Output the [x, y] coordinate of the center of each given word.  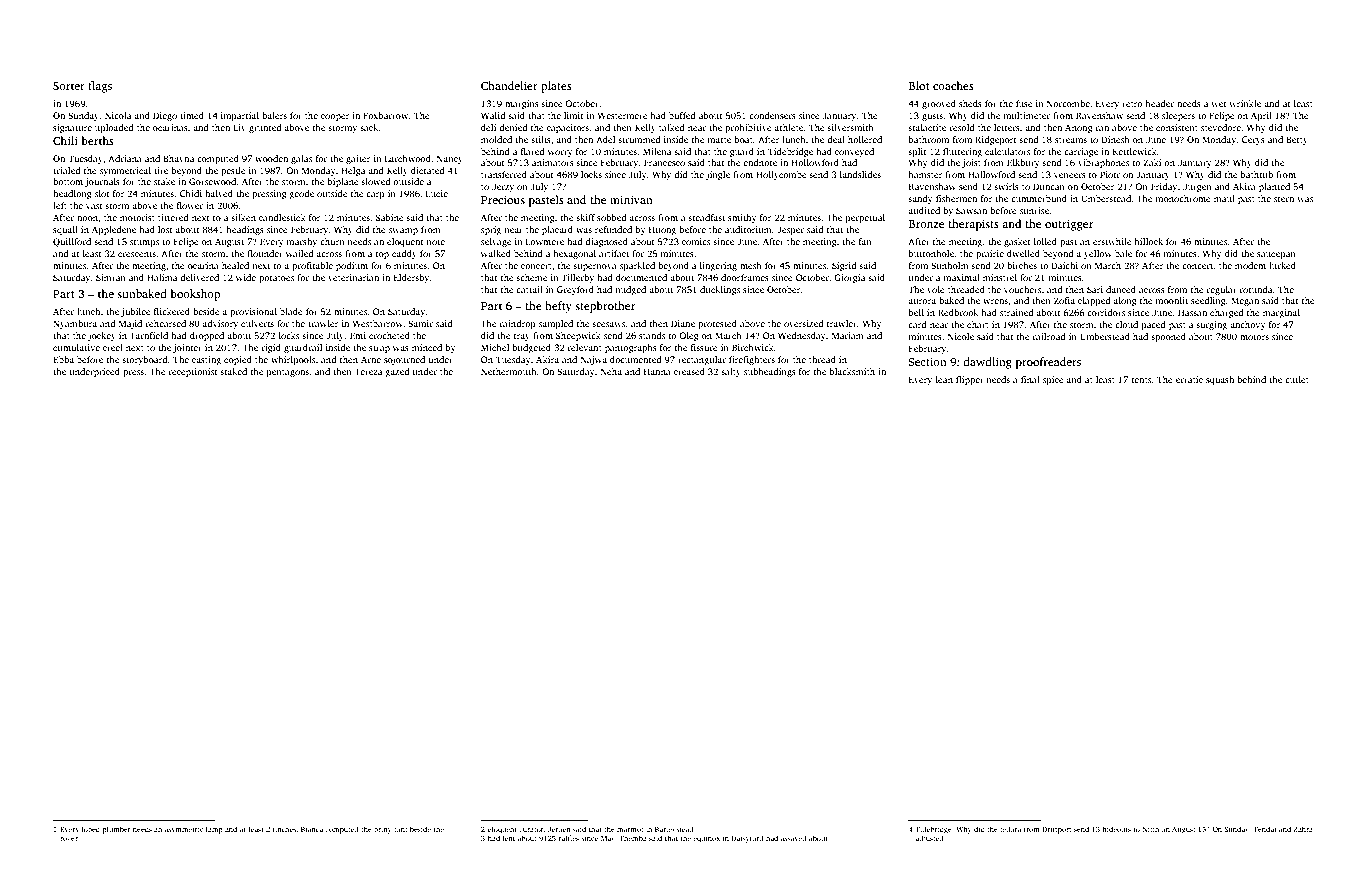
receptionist [193, 372]
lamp [214, 830]
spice [1053, 380]
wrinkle [1245, 103]
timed [192, 115]
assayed [793, 839]
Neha [611, 371]
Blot [919, 85]
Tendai [1264, 829]
